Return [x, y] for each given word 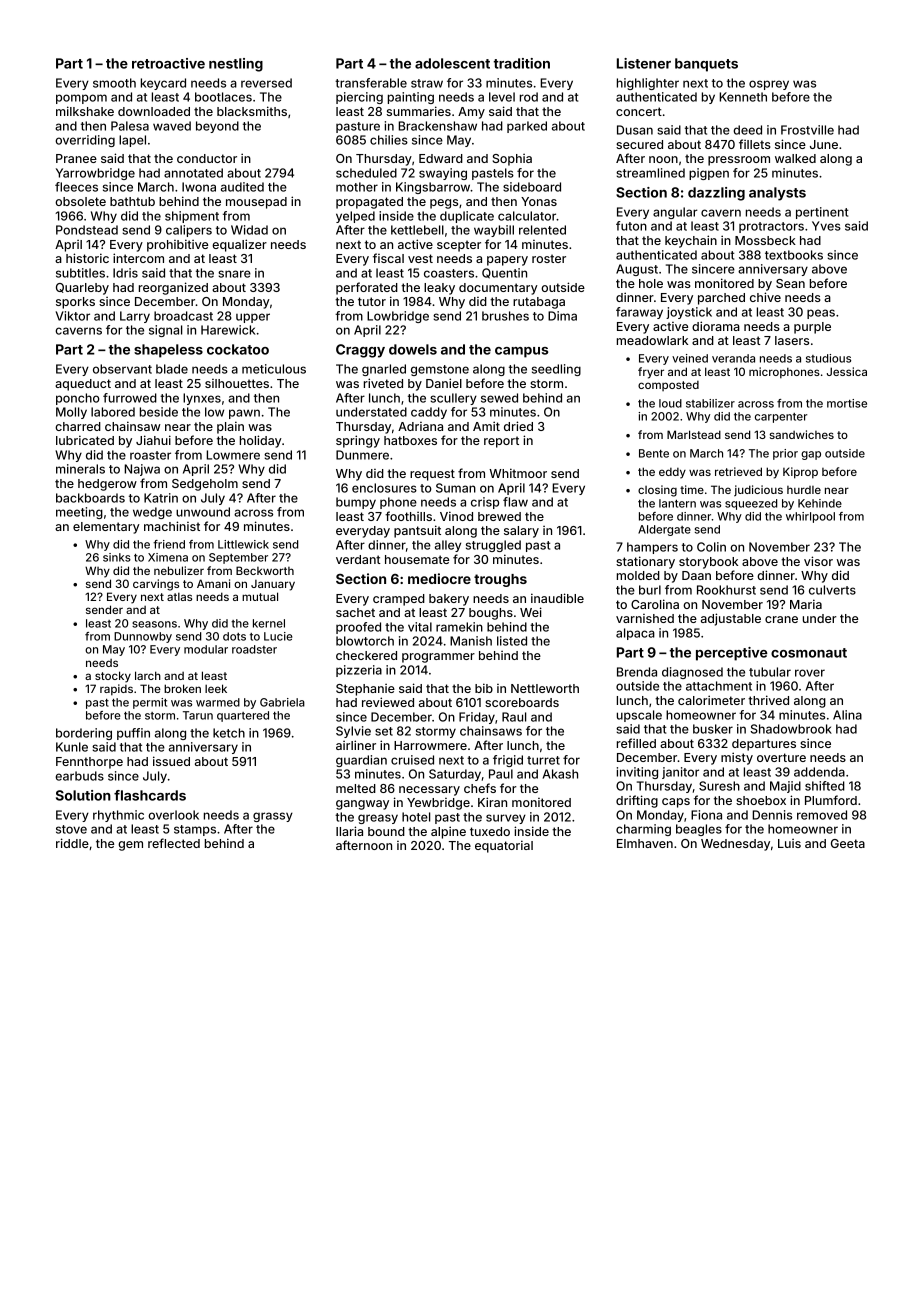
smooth [114, 83]
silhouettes [237, 383]
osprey [769, 85]
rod [529, 97]
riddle [72, 843]
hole [651, 283]
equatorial [504, 846]
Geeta [848, 843]
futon [631, 226]
